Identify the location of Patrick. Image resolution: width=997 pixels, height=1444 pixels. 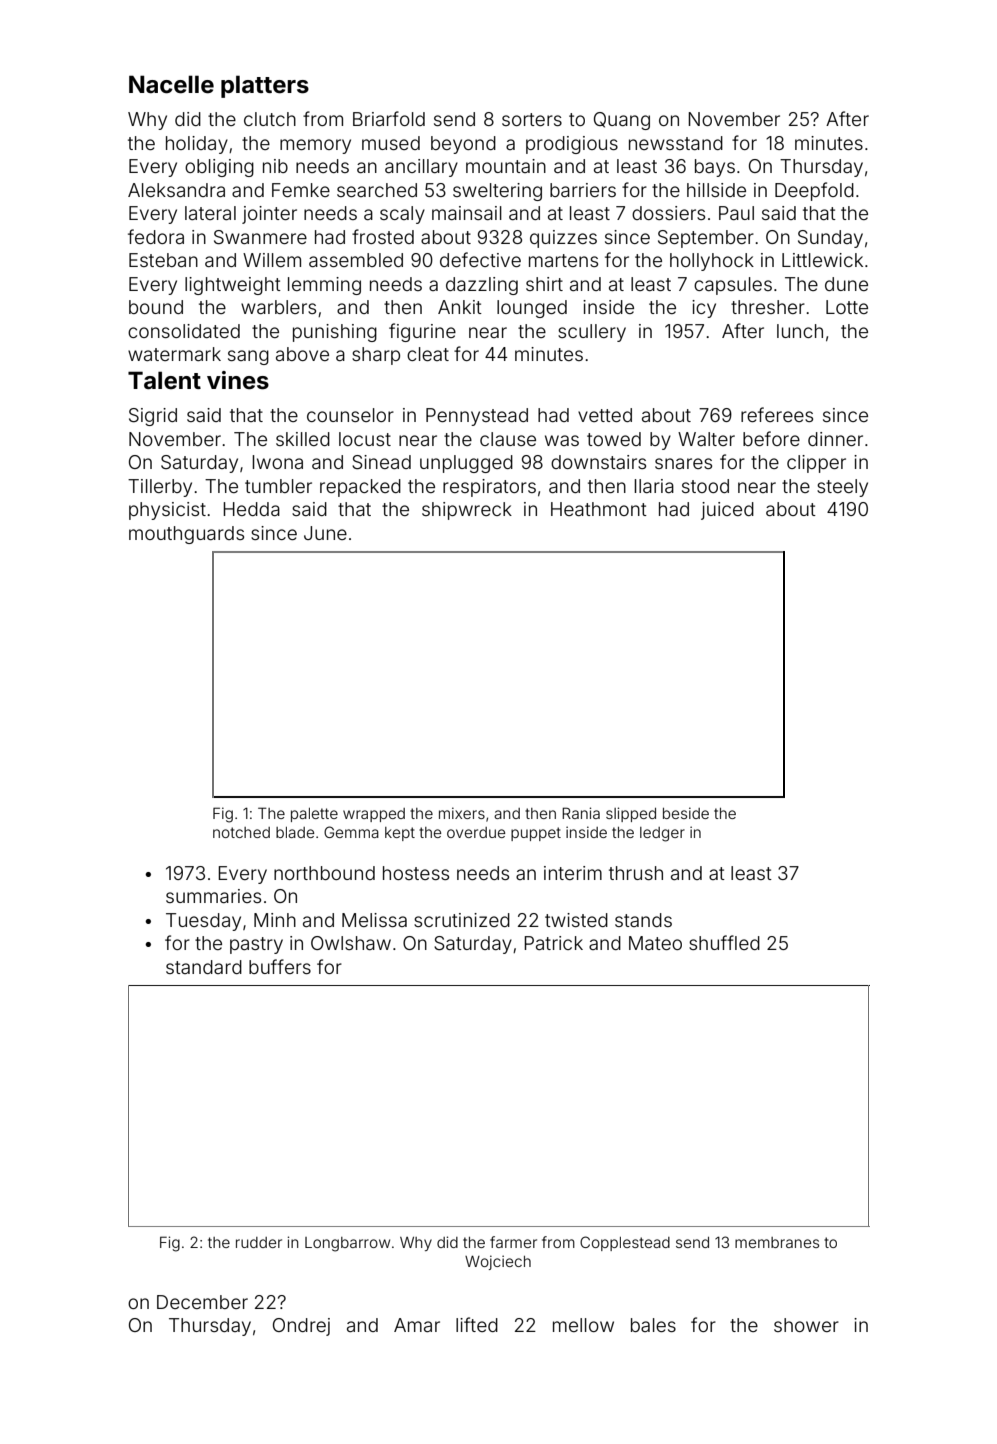
(553, 943).
